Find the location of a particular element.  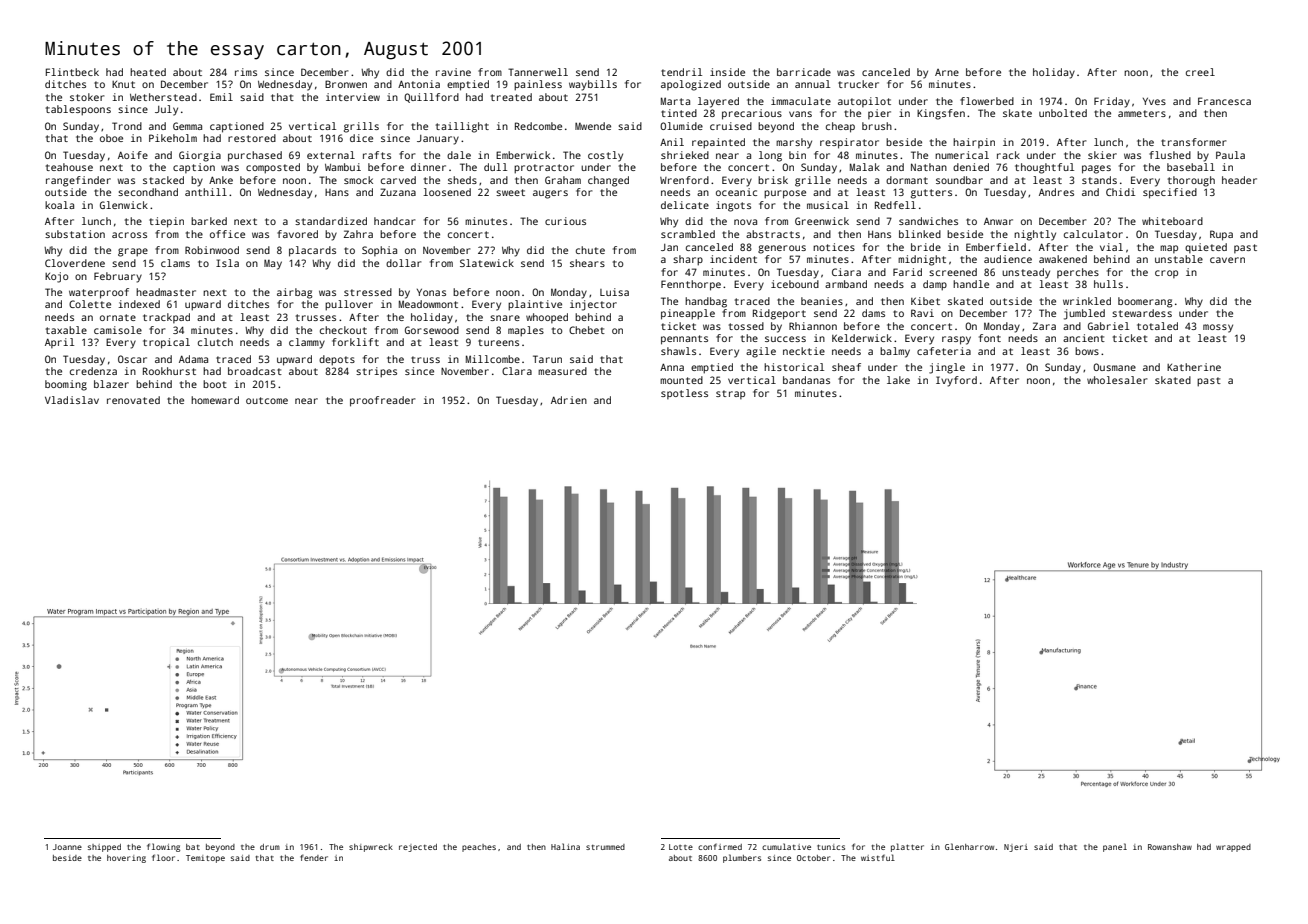

Chebet is located at coordinates (587, 330).
